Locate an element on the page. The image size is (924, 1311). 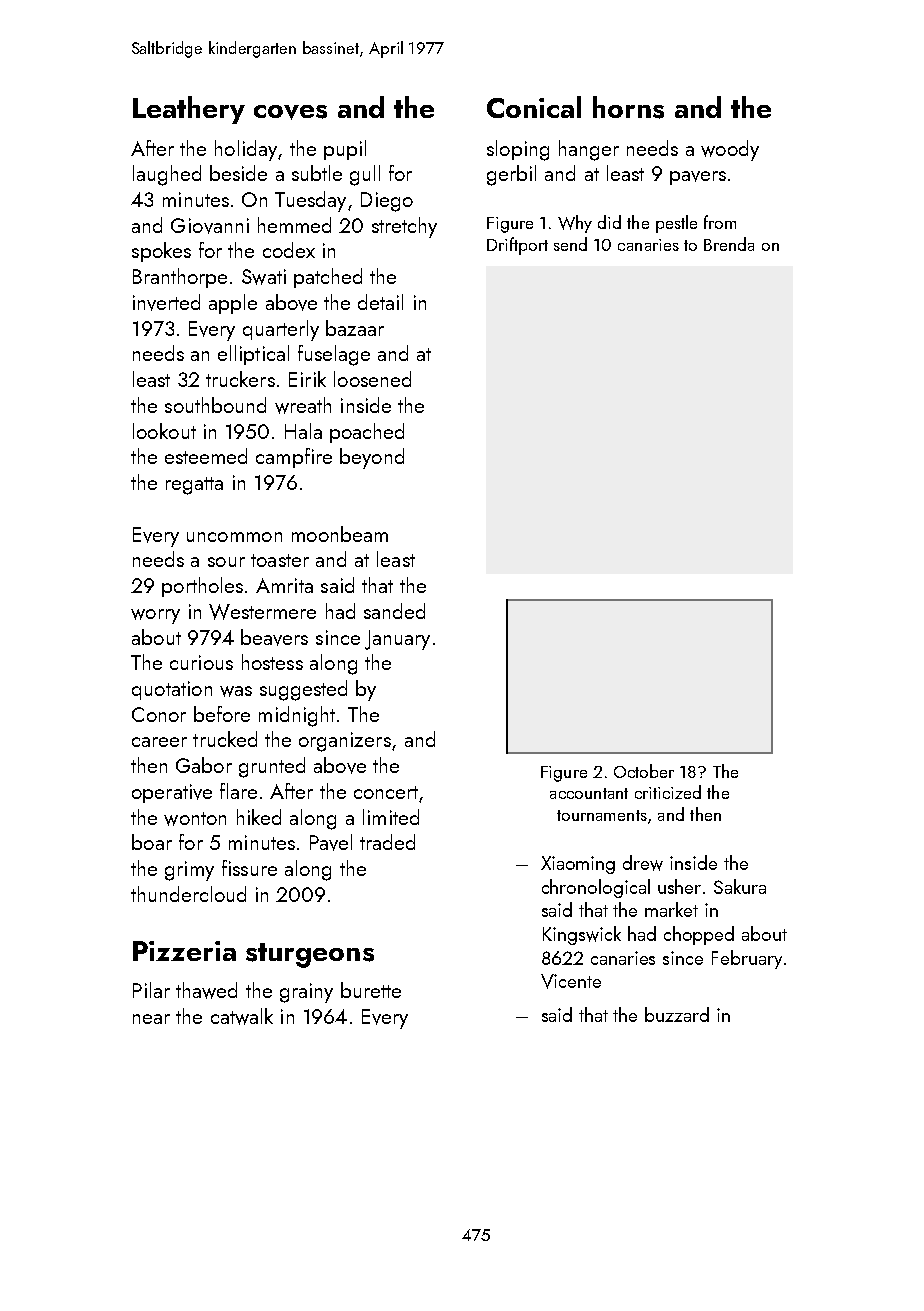
sturgeons is located at coordinates (310, 955).
